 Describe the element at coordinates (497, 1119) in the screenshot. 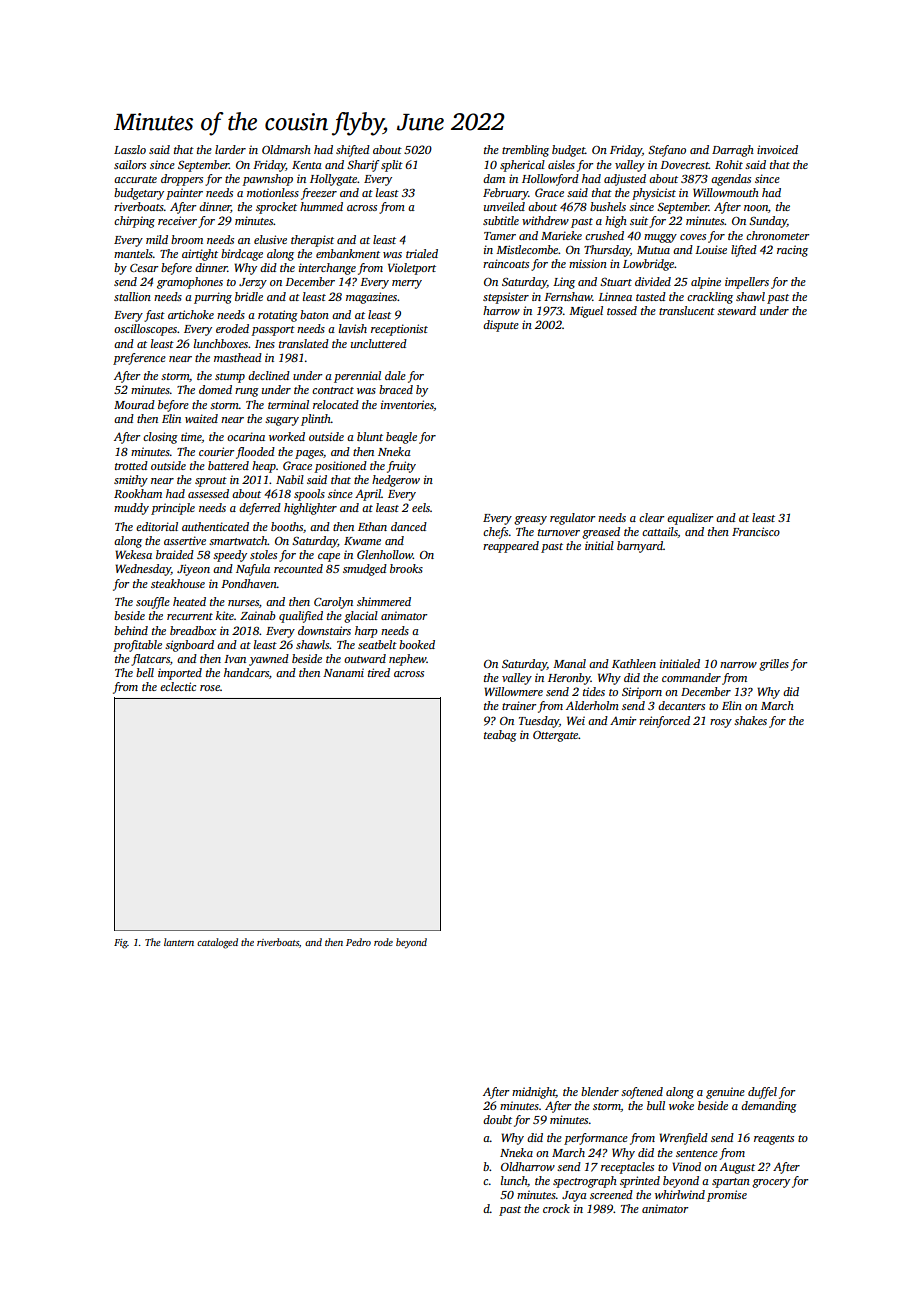

I see `doubt` at that location.
